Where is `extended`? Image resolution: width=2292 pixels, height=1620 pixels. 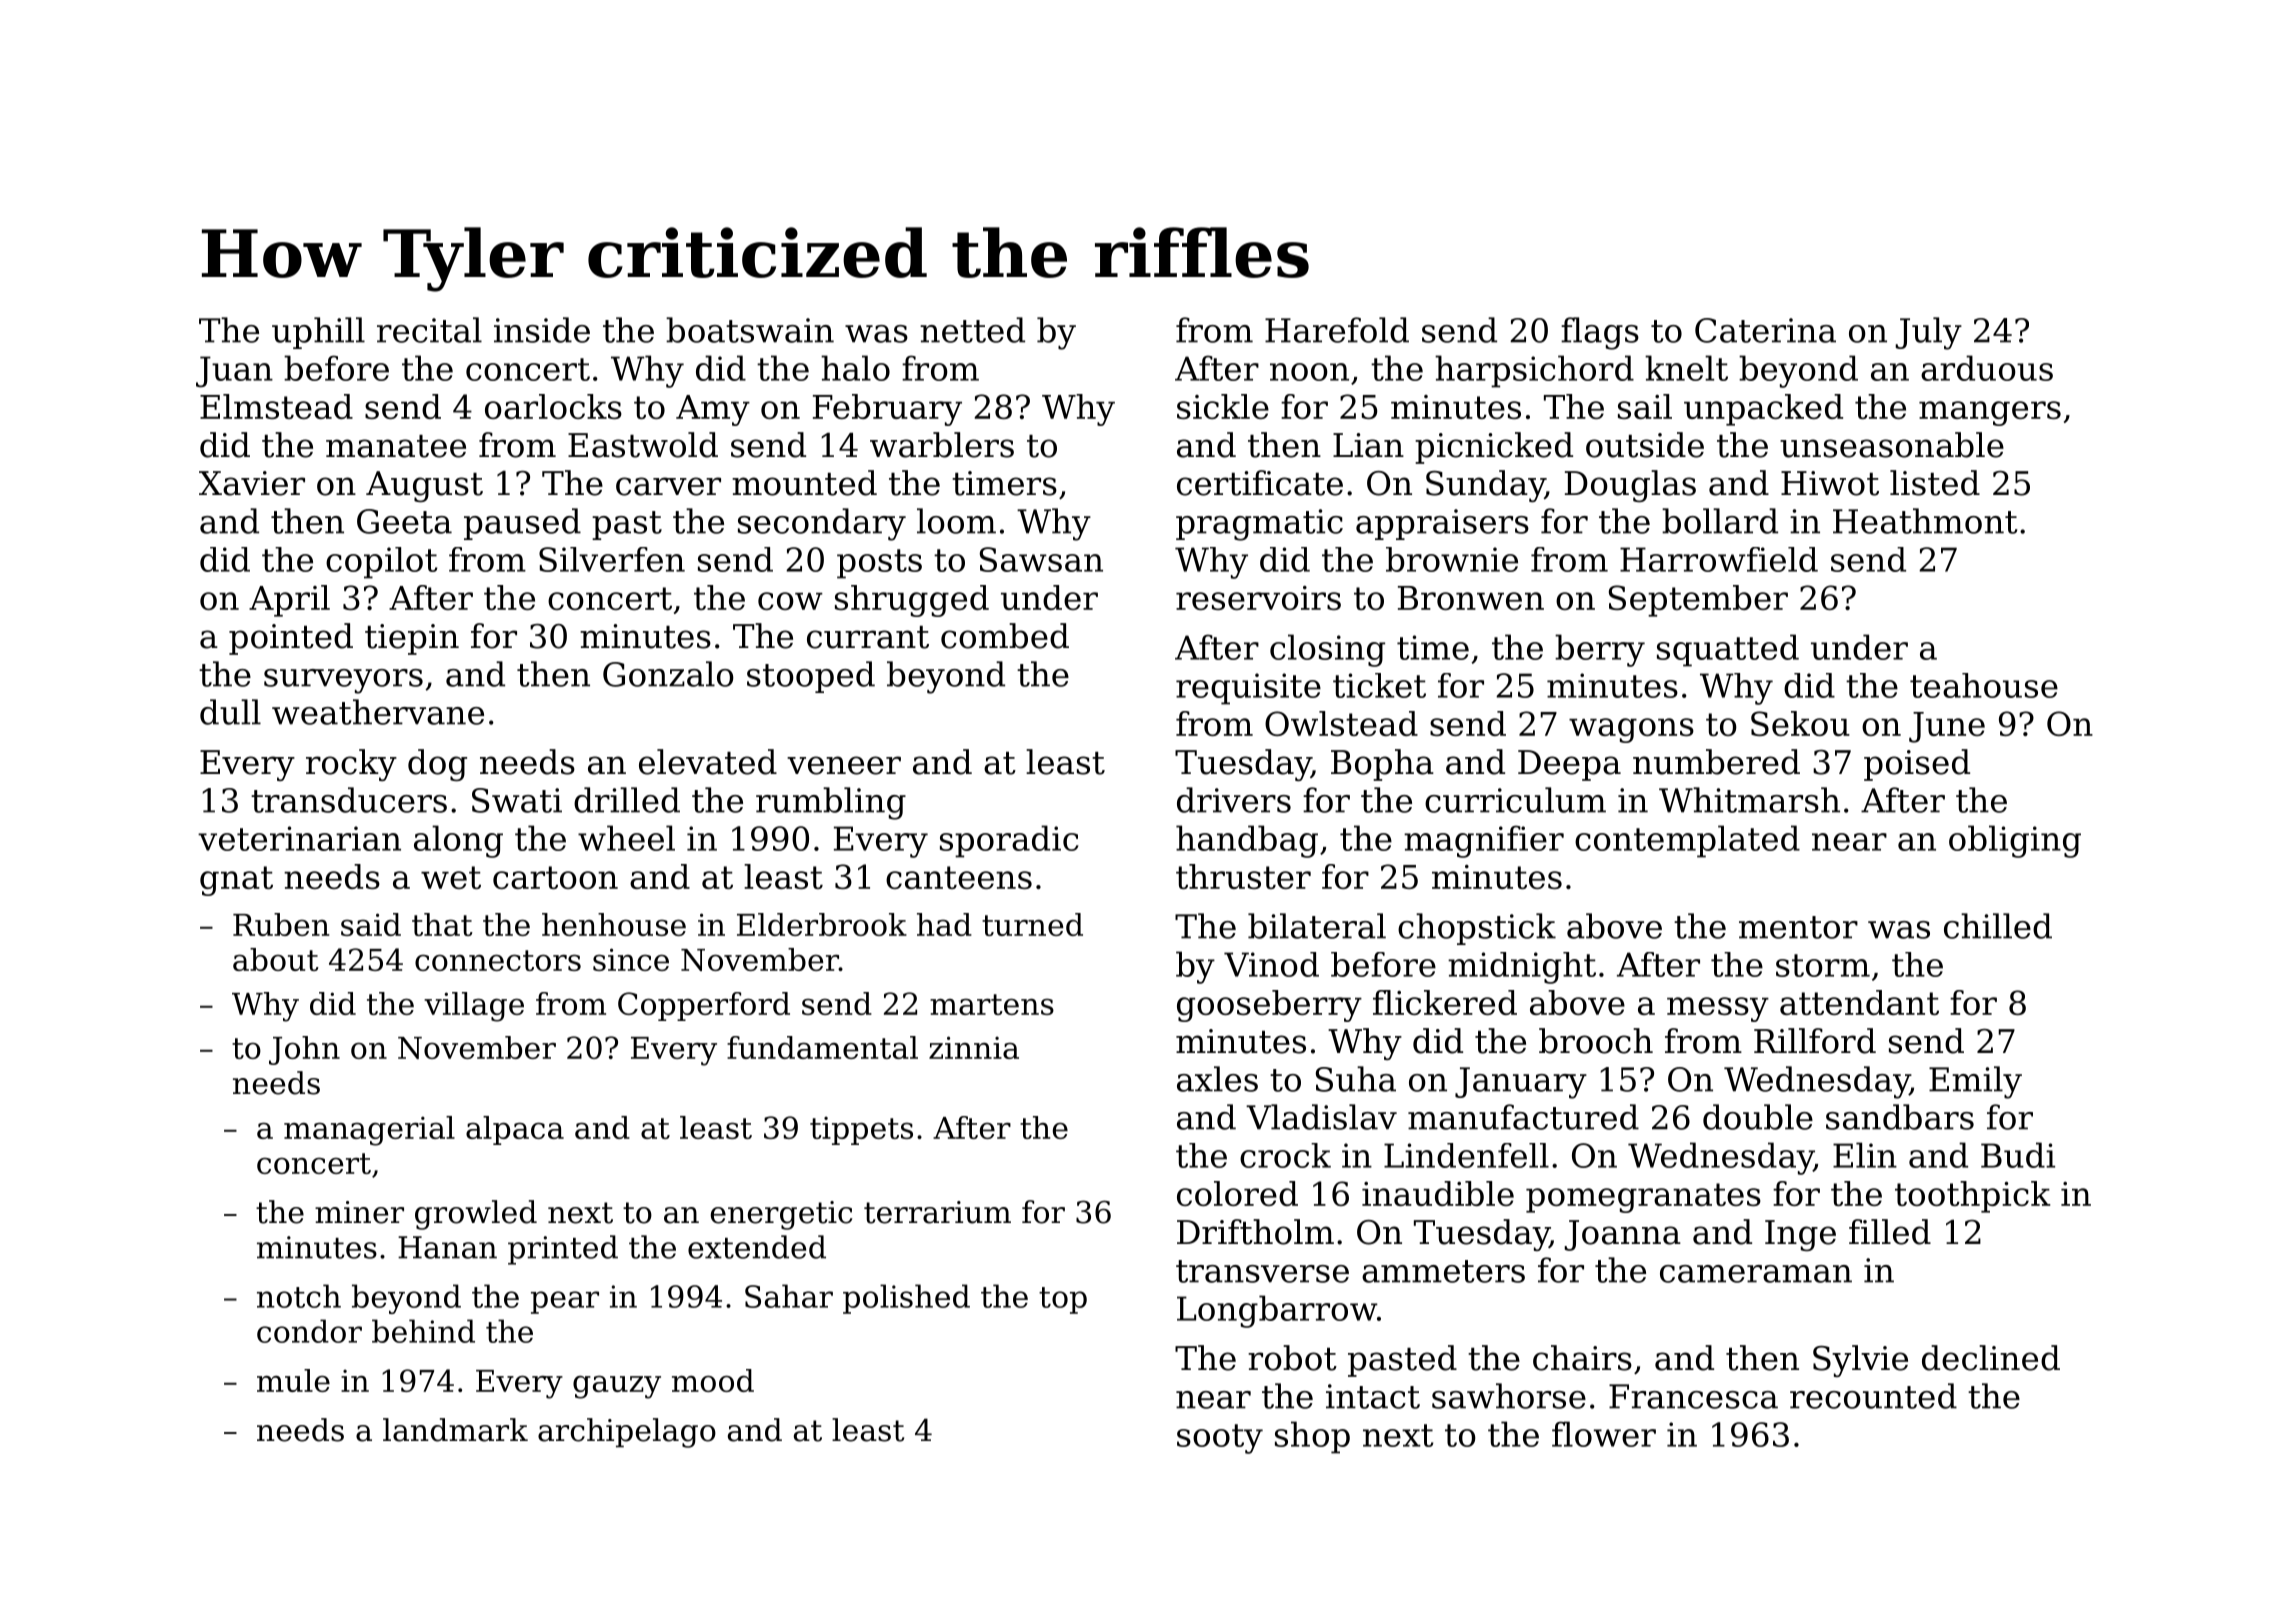
extended is located at coordinates (757, 1247).
